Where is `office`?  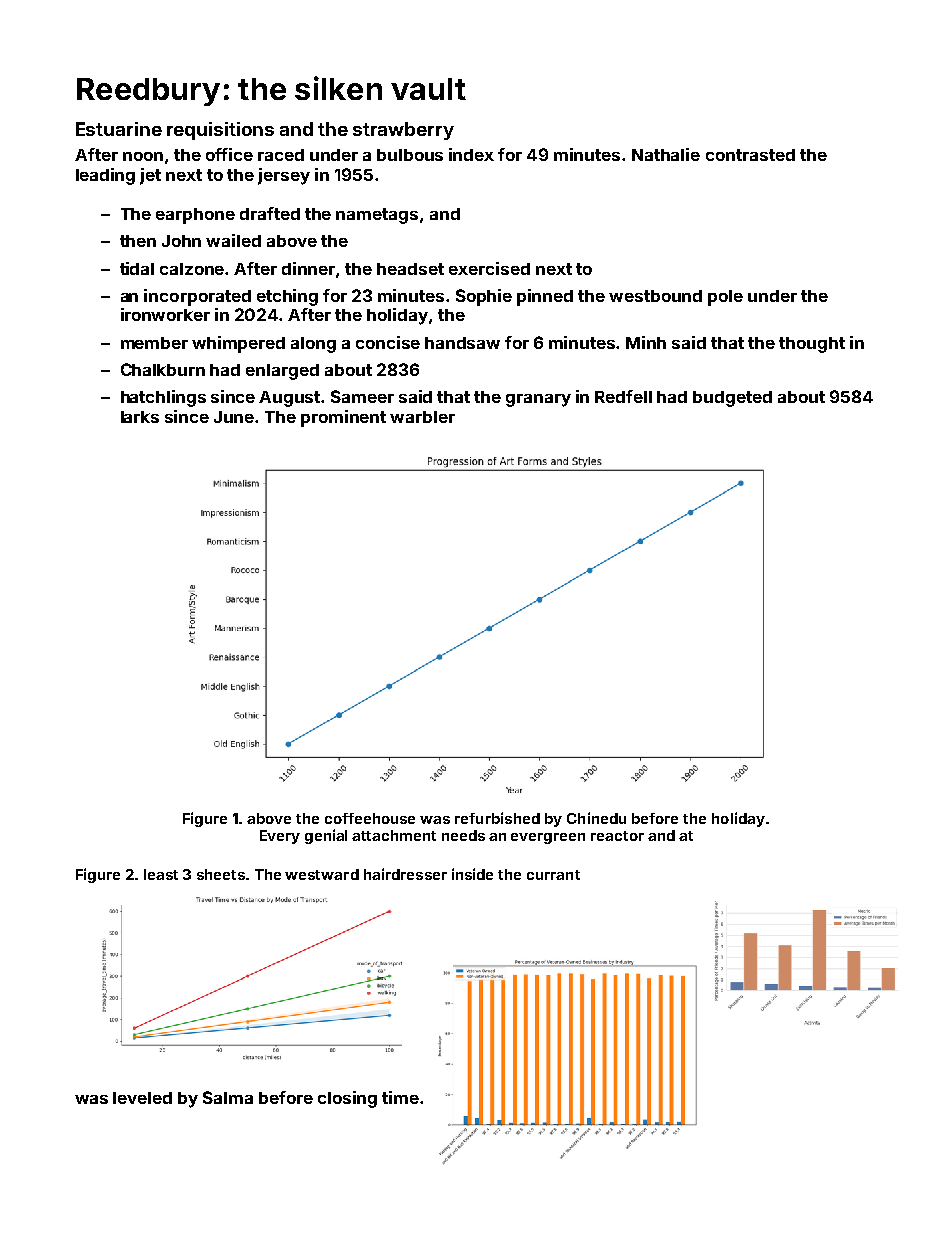 office is located at coordinates (229, 154).
